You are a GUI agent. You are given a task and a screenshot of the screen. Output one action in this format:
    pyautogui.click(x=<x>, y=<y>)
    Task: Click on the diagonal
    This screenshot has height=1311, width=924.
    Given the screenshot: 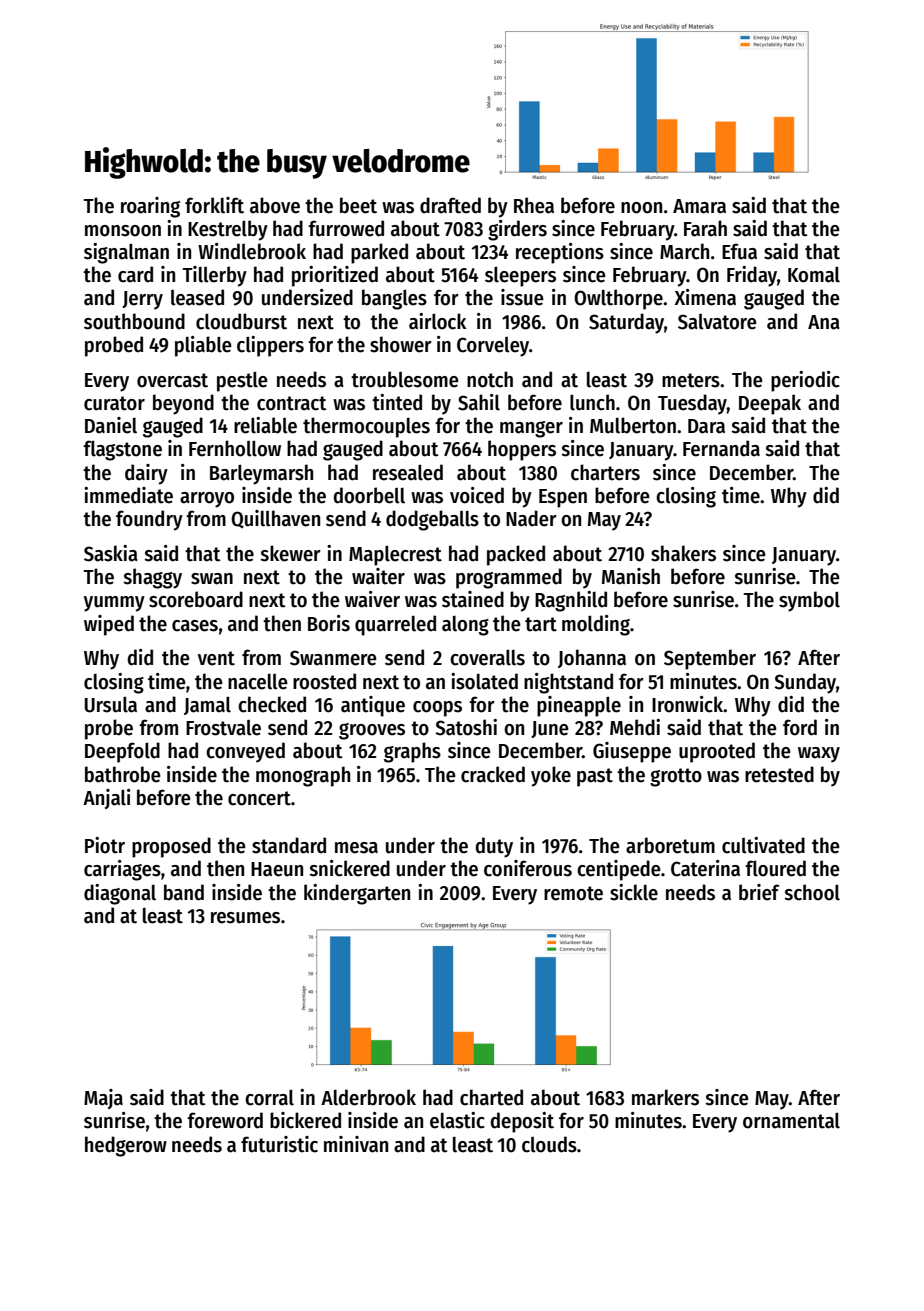 What is the action you would take?
    pyautogui.click(x=120, y=894)
